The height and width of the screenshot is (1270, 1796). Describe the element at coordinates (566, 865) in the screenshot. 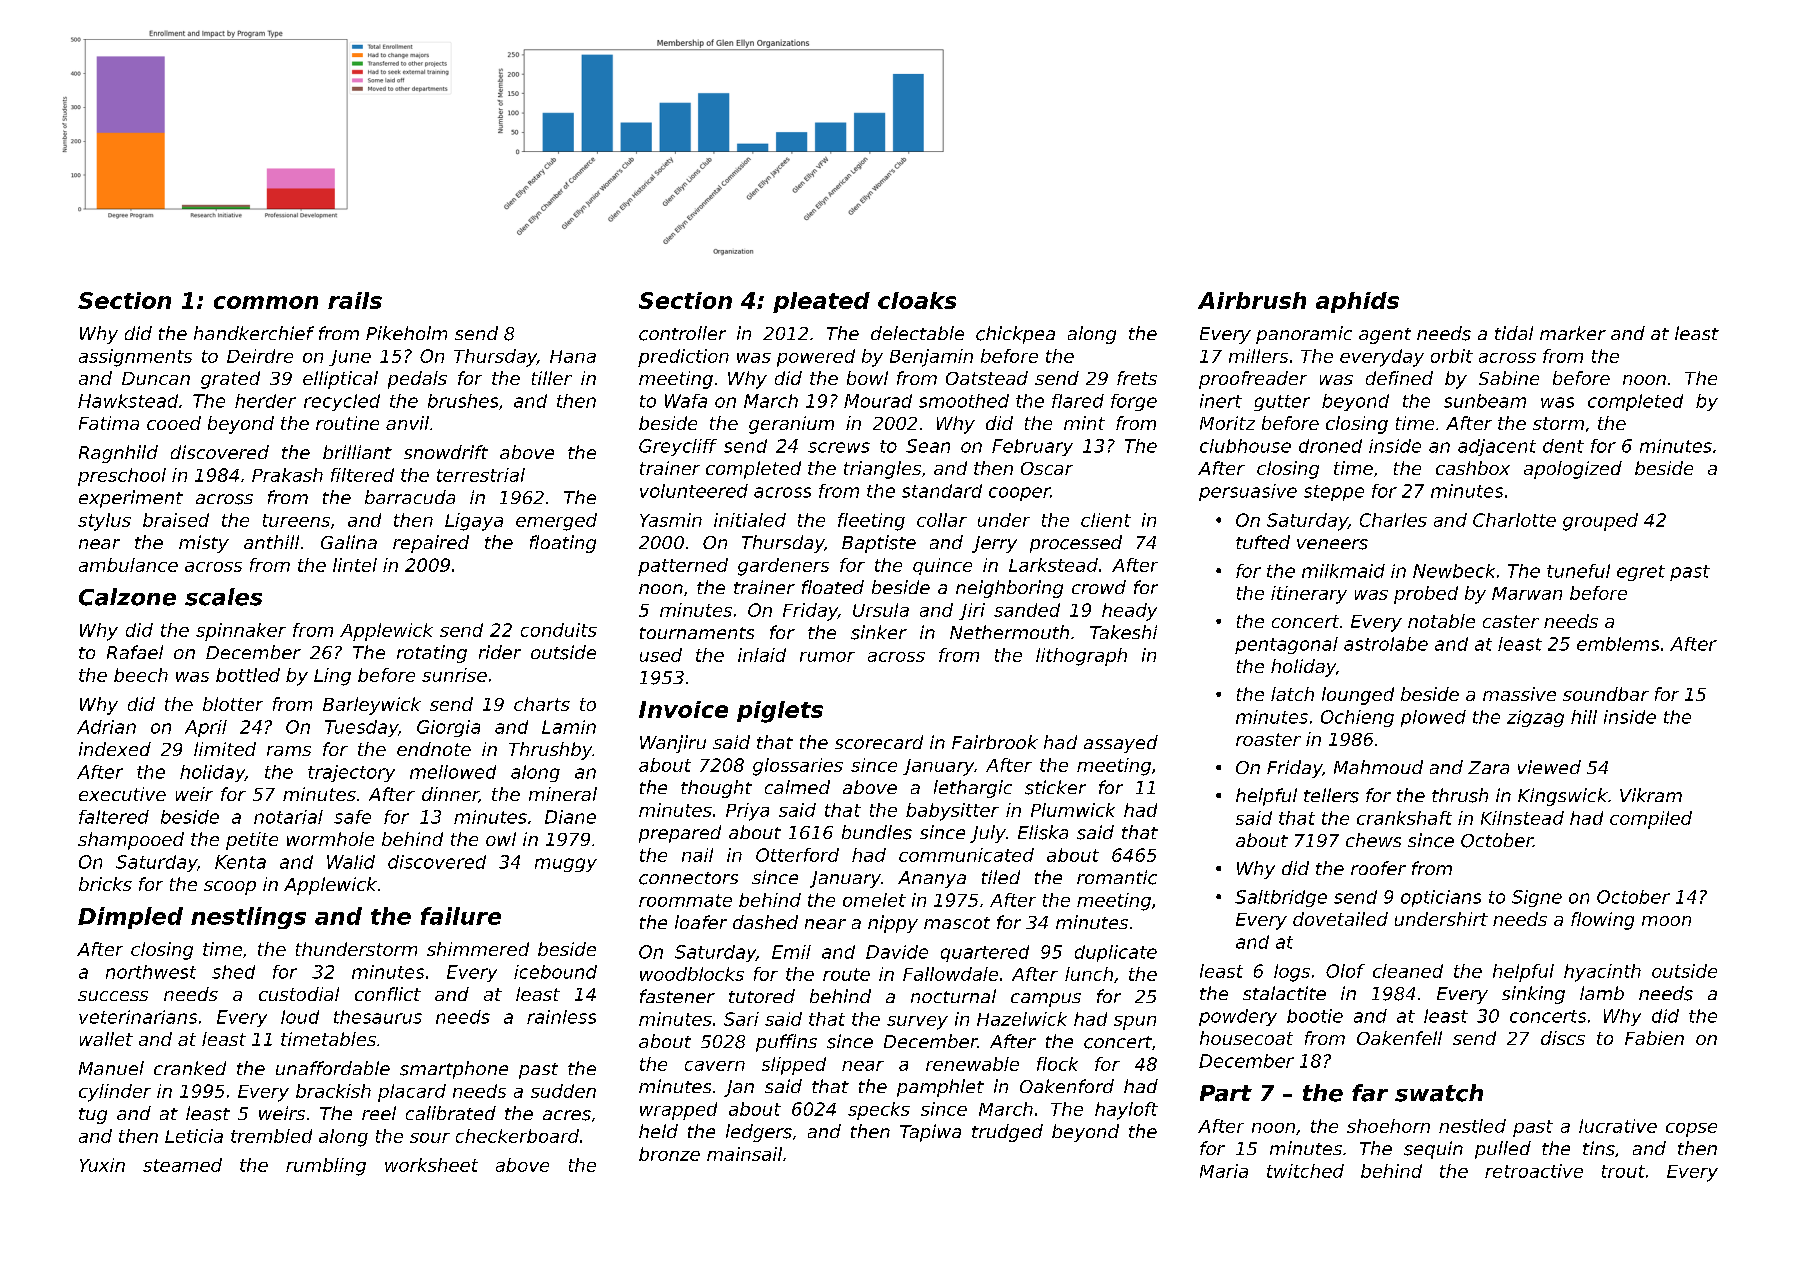

I see `muggy` at that location.
